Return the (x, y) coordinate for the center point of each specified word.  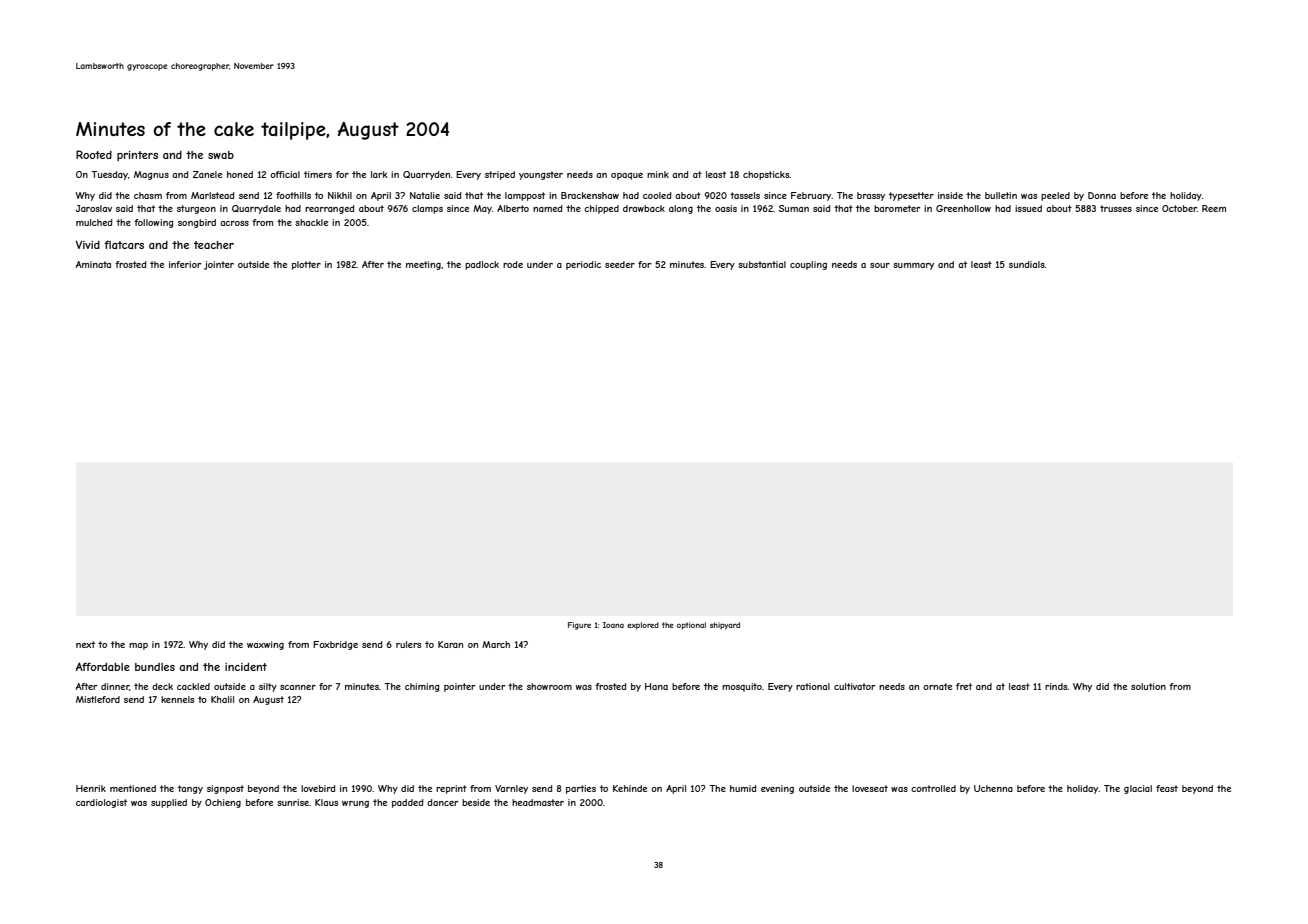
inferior (185, 264)
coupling (808, 265)
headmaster (538, 802)
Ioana (613, 625)
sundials (1027, 264)
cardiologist (101, 803)
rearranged (329, 209)
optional (691, 626)
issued (1028, 208)
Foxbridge (335, 645)
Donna (1102, 195)
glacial (1138, 789)
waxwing (265, 645)
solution (1148, 686)
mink (658, 174)
